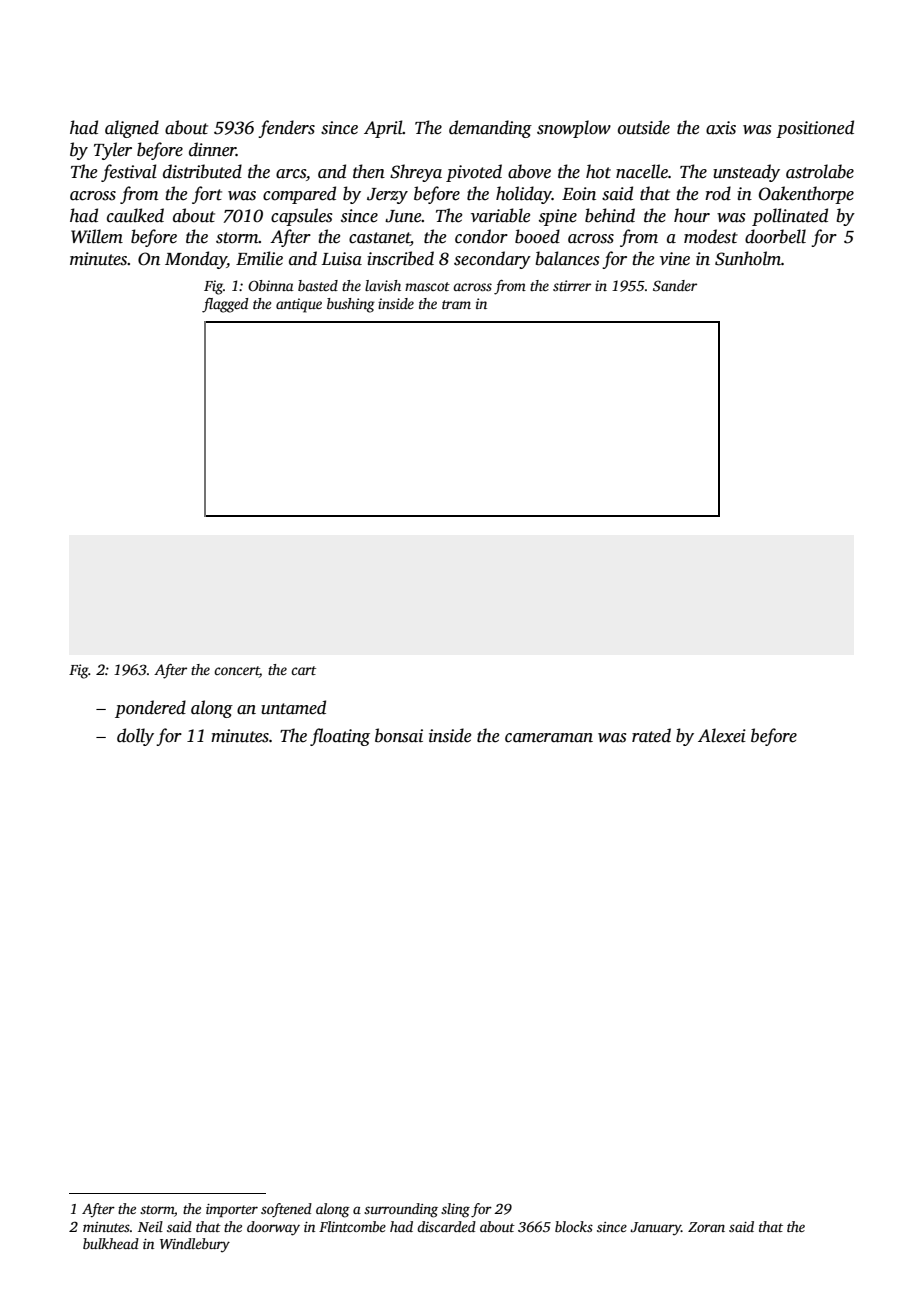 The image size is (924, 1314). Describe the element at coordinates (150, 709) in the screenshot. I see `pondered` at that location.
